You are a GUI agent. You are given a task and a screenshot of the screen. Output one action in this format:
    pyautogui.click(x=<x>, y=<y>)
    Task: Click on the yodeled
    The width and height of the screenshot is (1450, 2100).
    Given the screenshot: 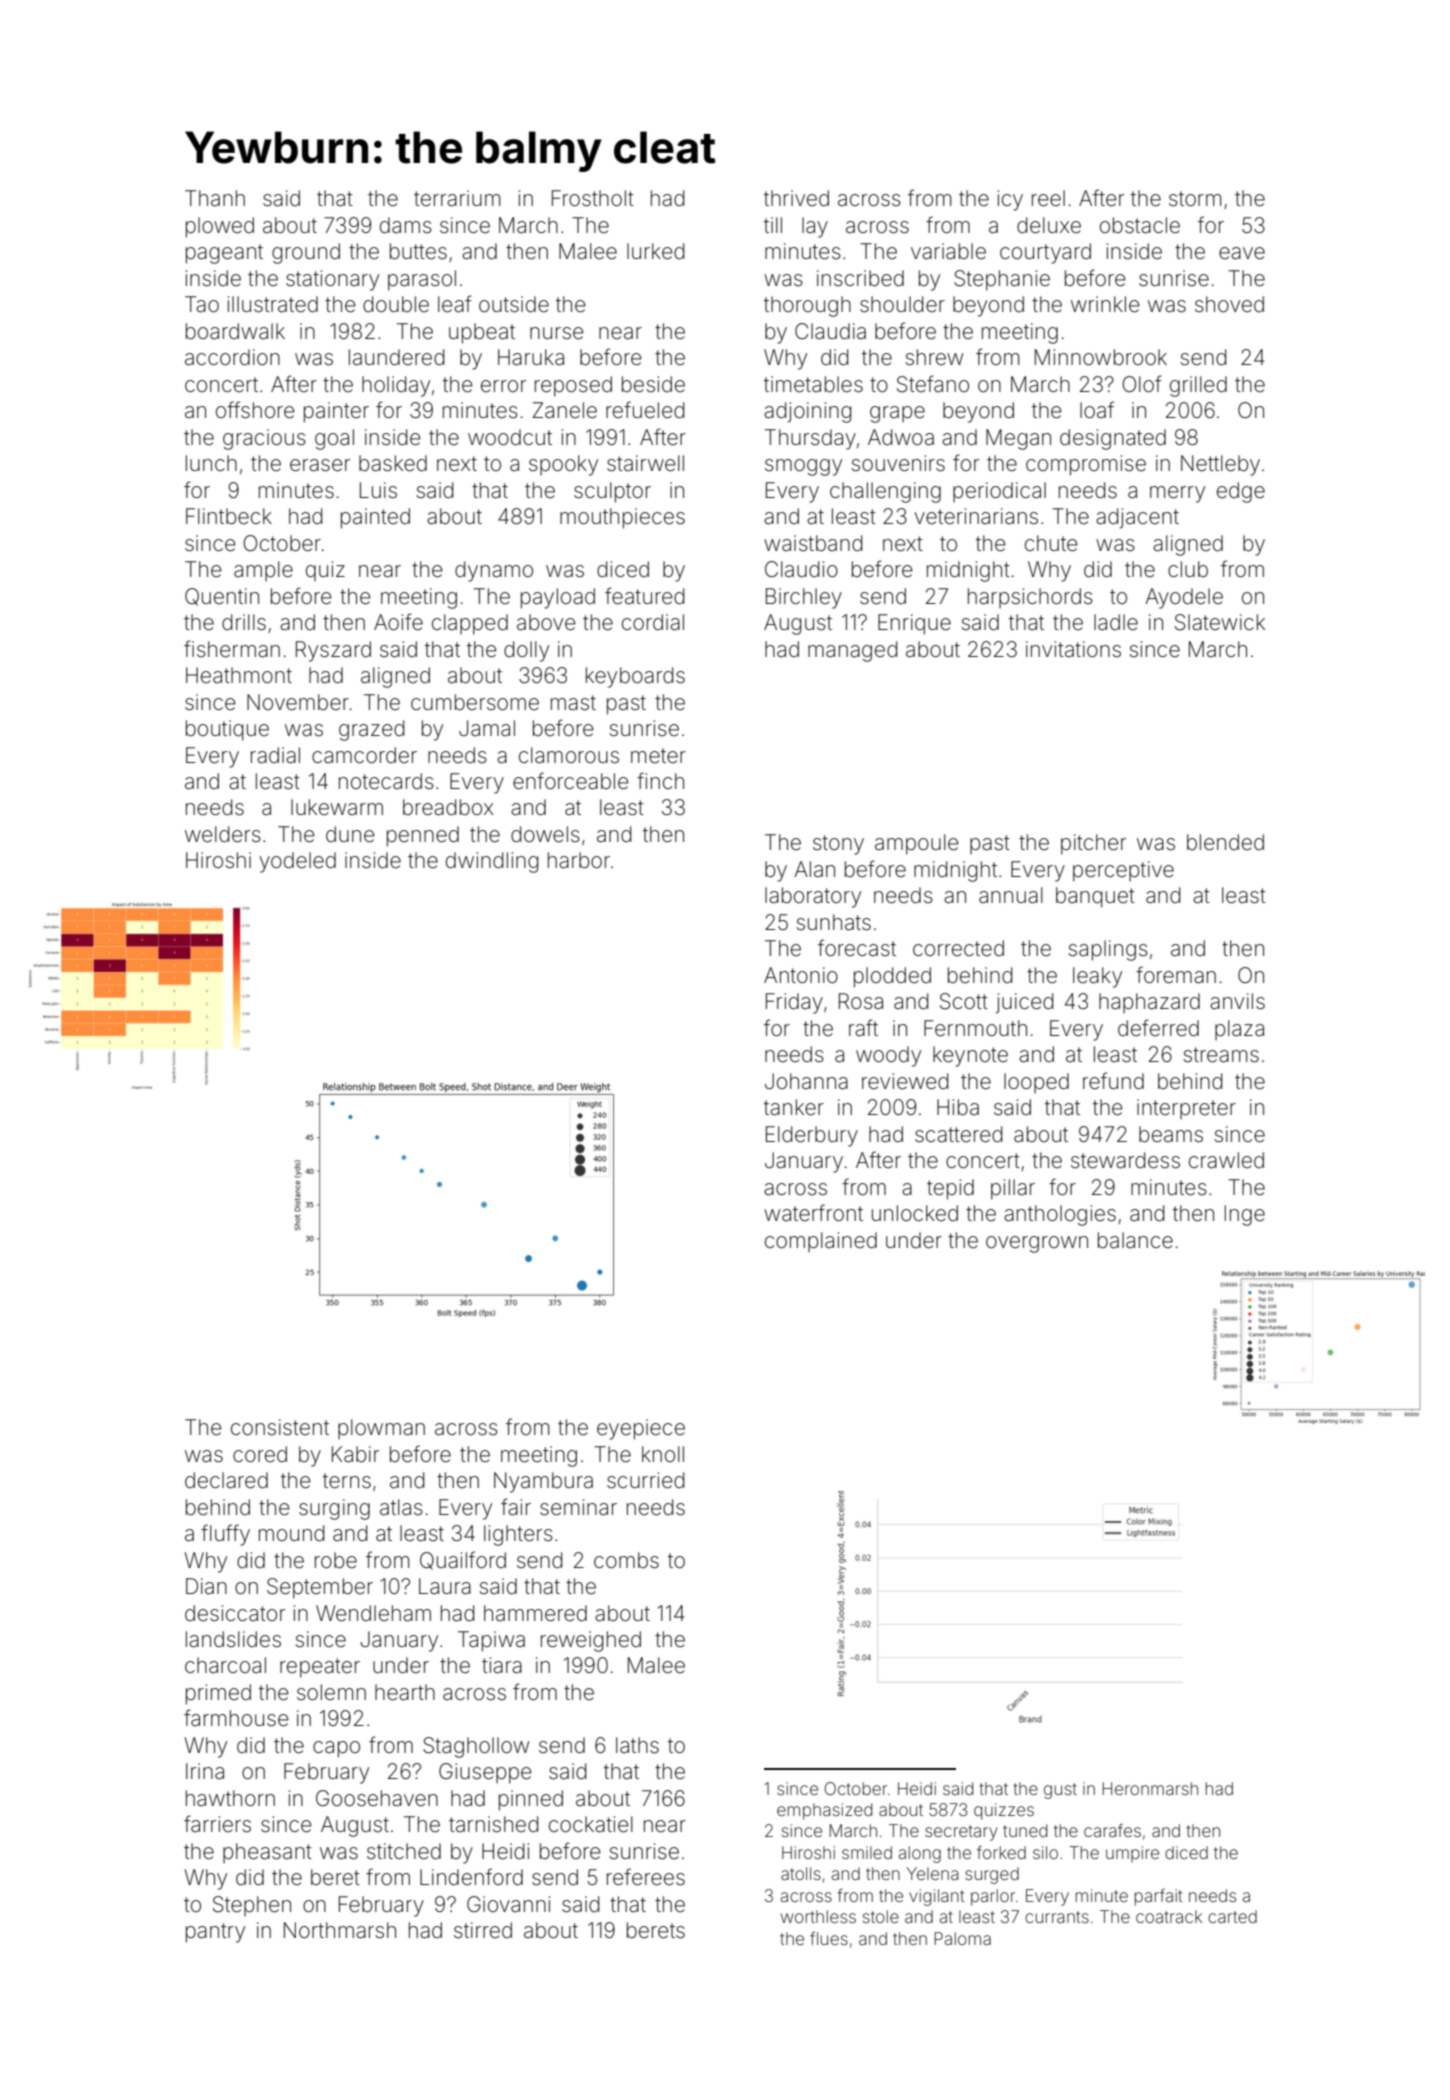 What is the action you would take?
    pyautogui.click(x=297, y=862)
